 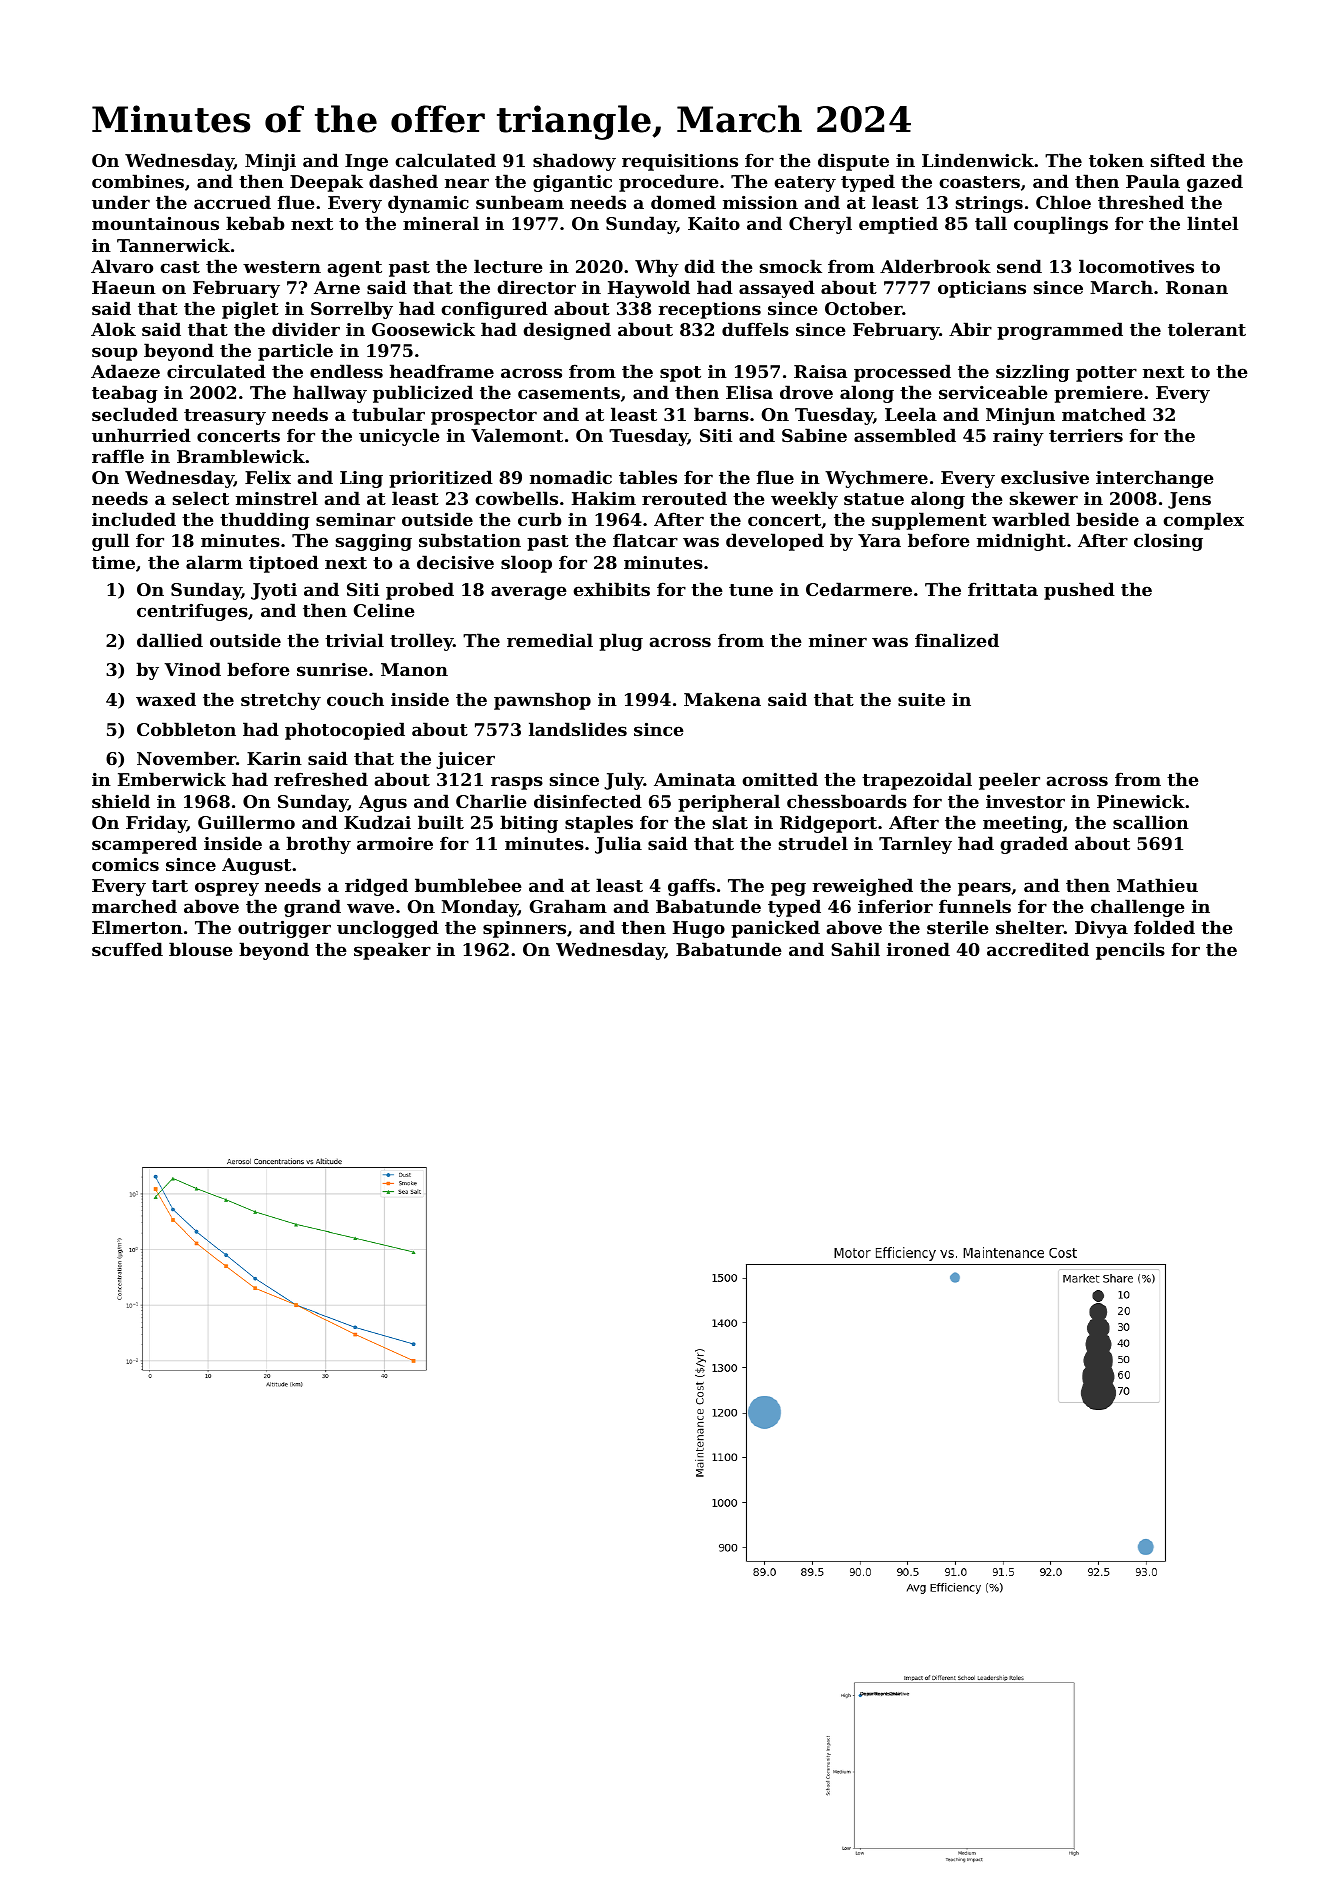 I want to click on under, so click(x=121, y=202).
